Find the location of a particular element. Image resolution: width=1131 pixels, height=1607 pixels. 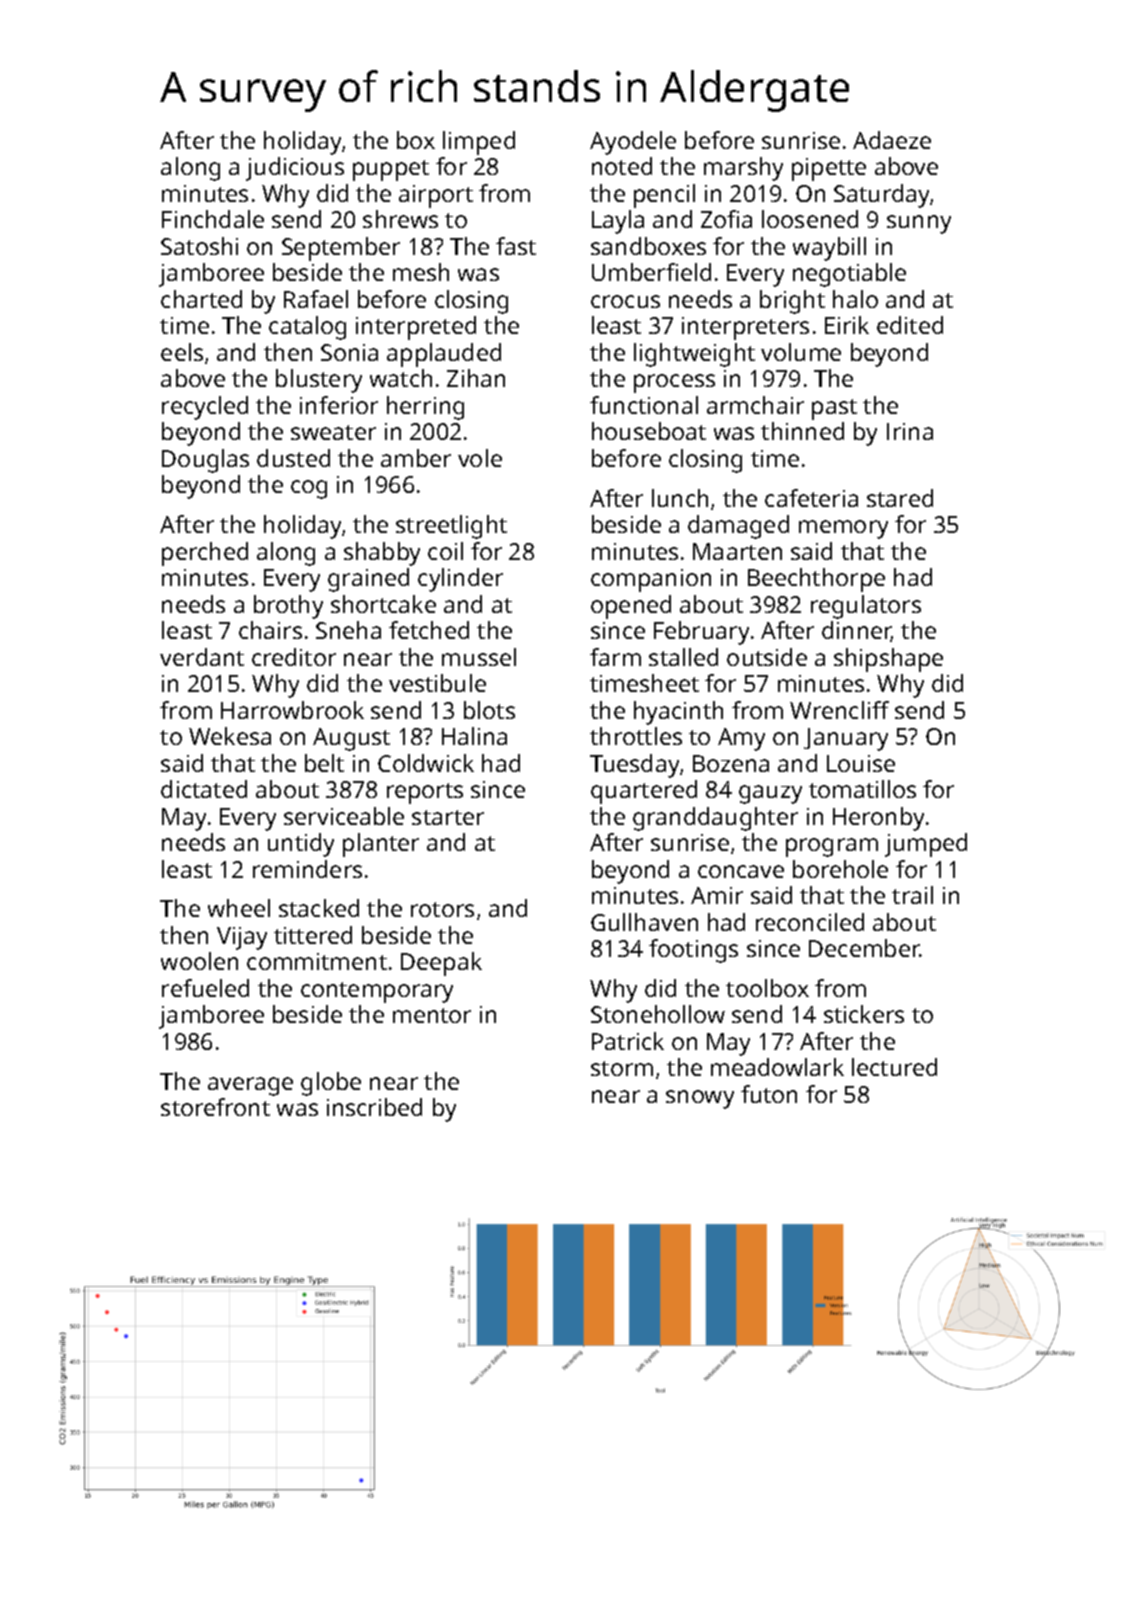

starter is located at coordinates (448, 817).
